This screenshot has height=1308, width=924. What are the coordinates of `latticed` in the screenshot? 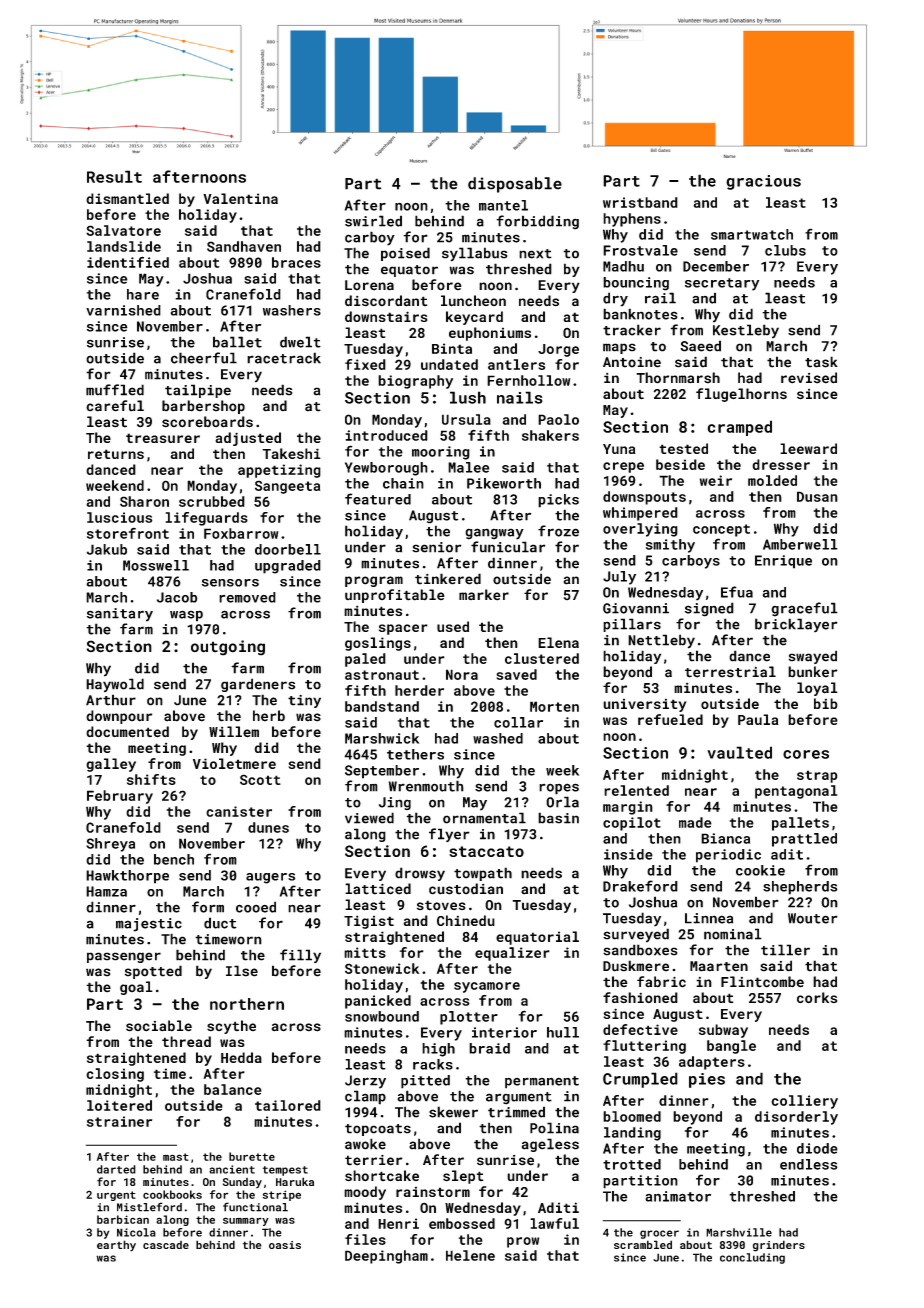 It's located at (378, 889).
